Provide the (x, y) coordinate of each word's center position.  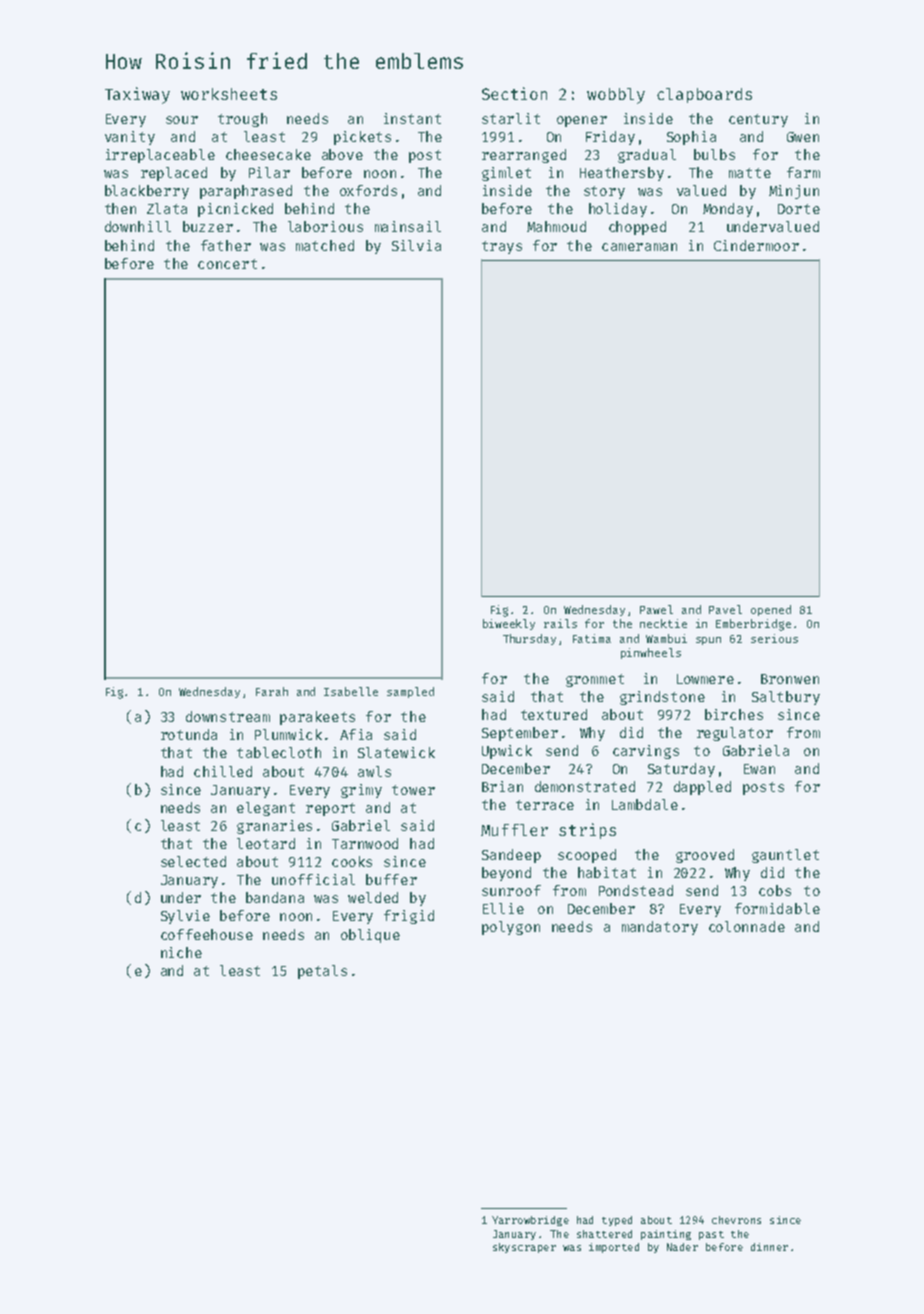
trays (502, 247)
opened (771, 610)
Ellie (503, 908)
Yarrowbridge (530, 1221)
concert (227, 264)
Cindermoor (756, 245)
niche (181, 952)
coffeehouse (207, 934)
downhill (138, 226)
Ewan (759, 769)
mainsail (408, 226)
